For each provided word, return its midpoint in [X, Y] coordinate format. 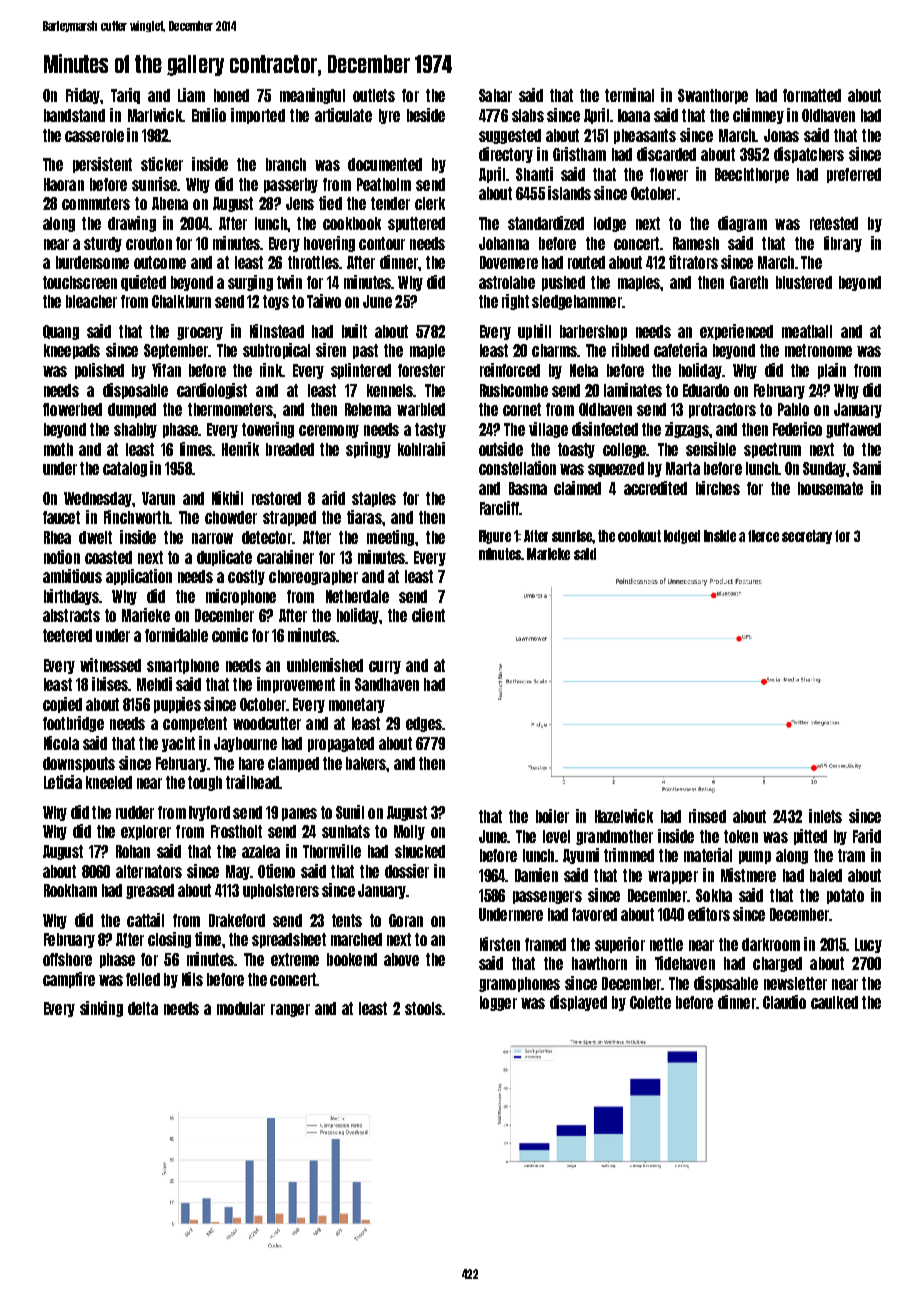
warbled [421, 409]
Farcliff [500, 508]
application [139, 577]
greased [150, 891]
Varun [158, 498]
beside [426, 115]
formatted [812, 95]
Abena [170, 203]
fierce [763, 536]
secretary [807, 537]
